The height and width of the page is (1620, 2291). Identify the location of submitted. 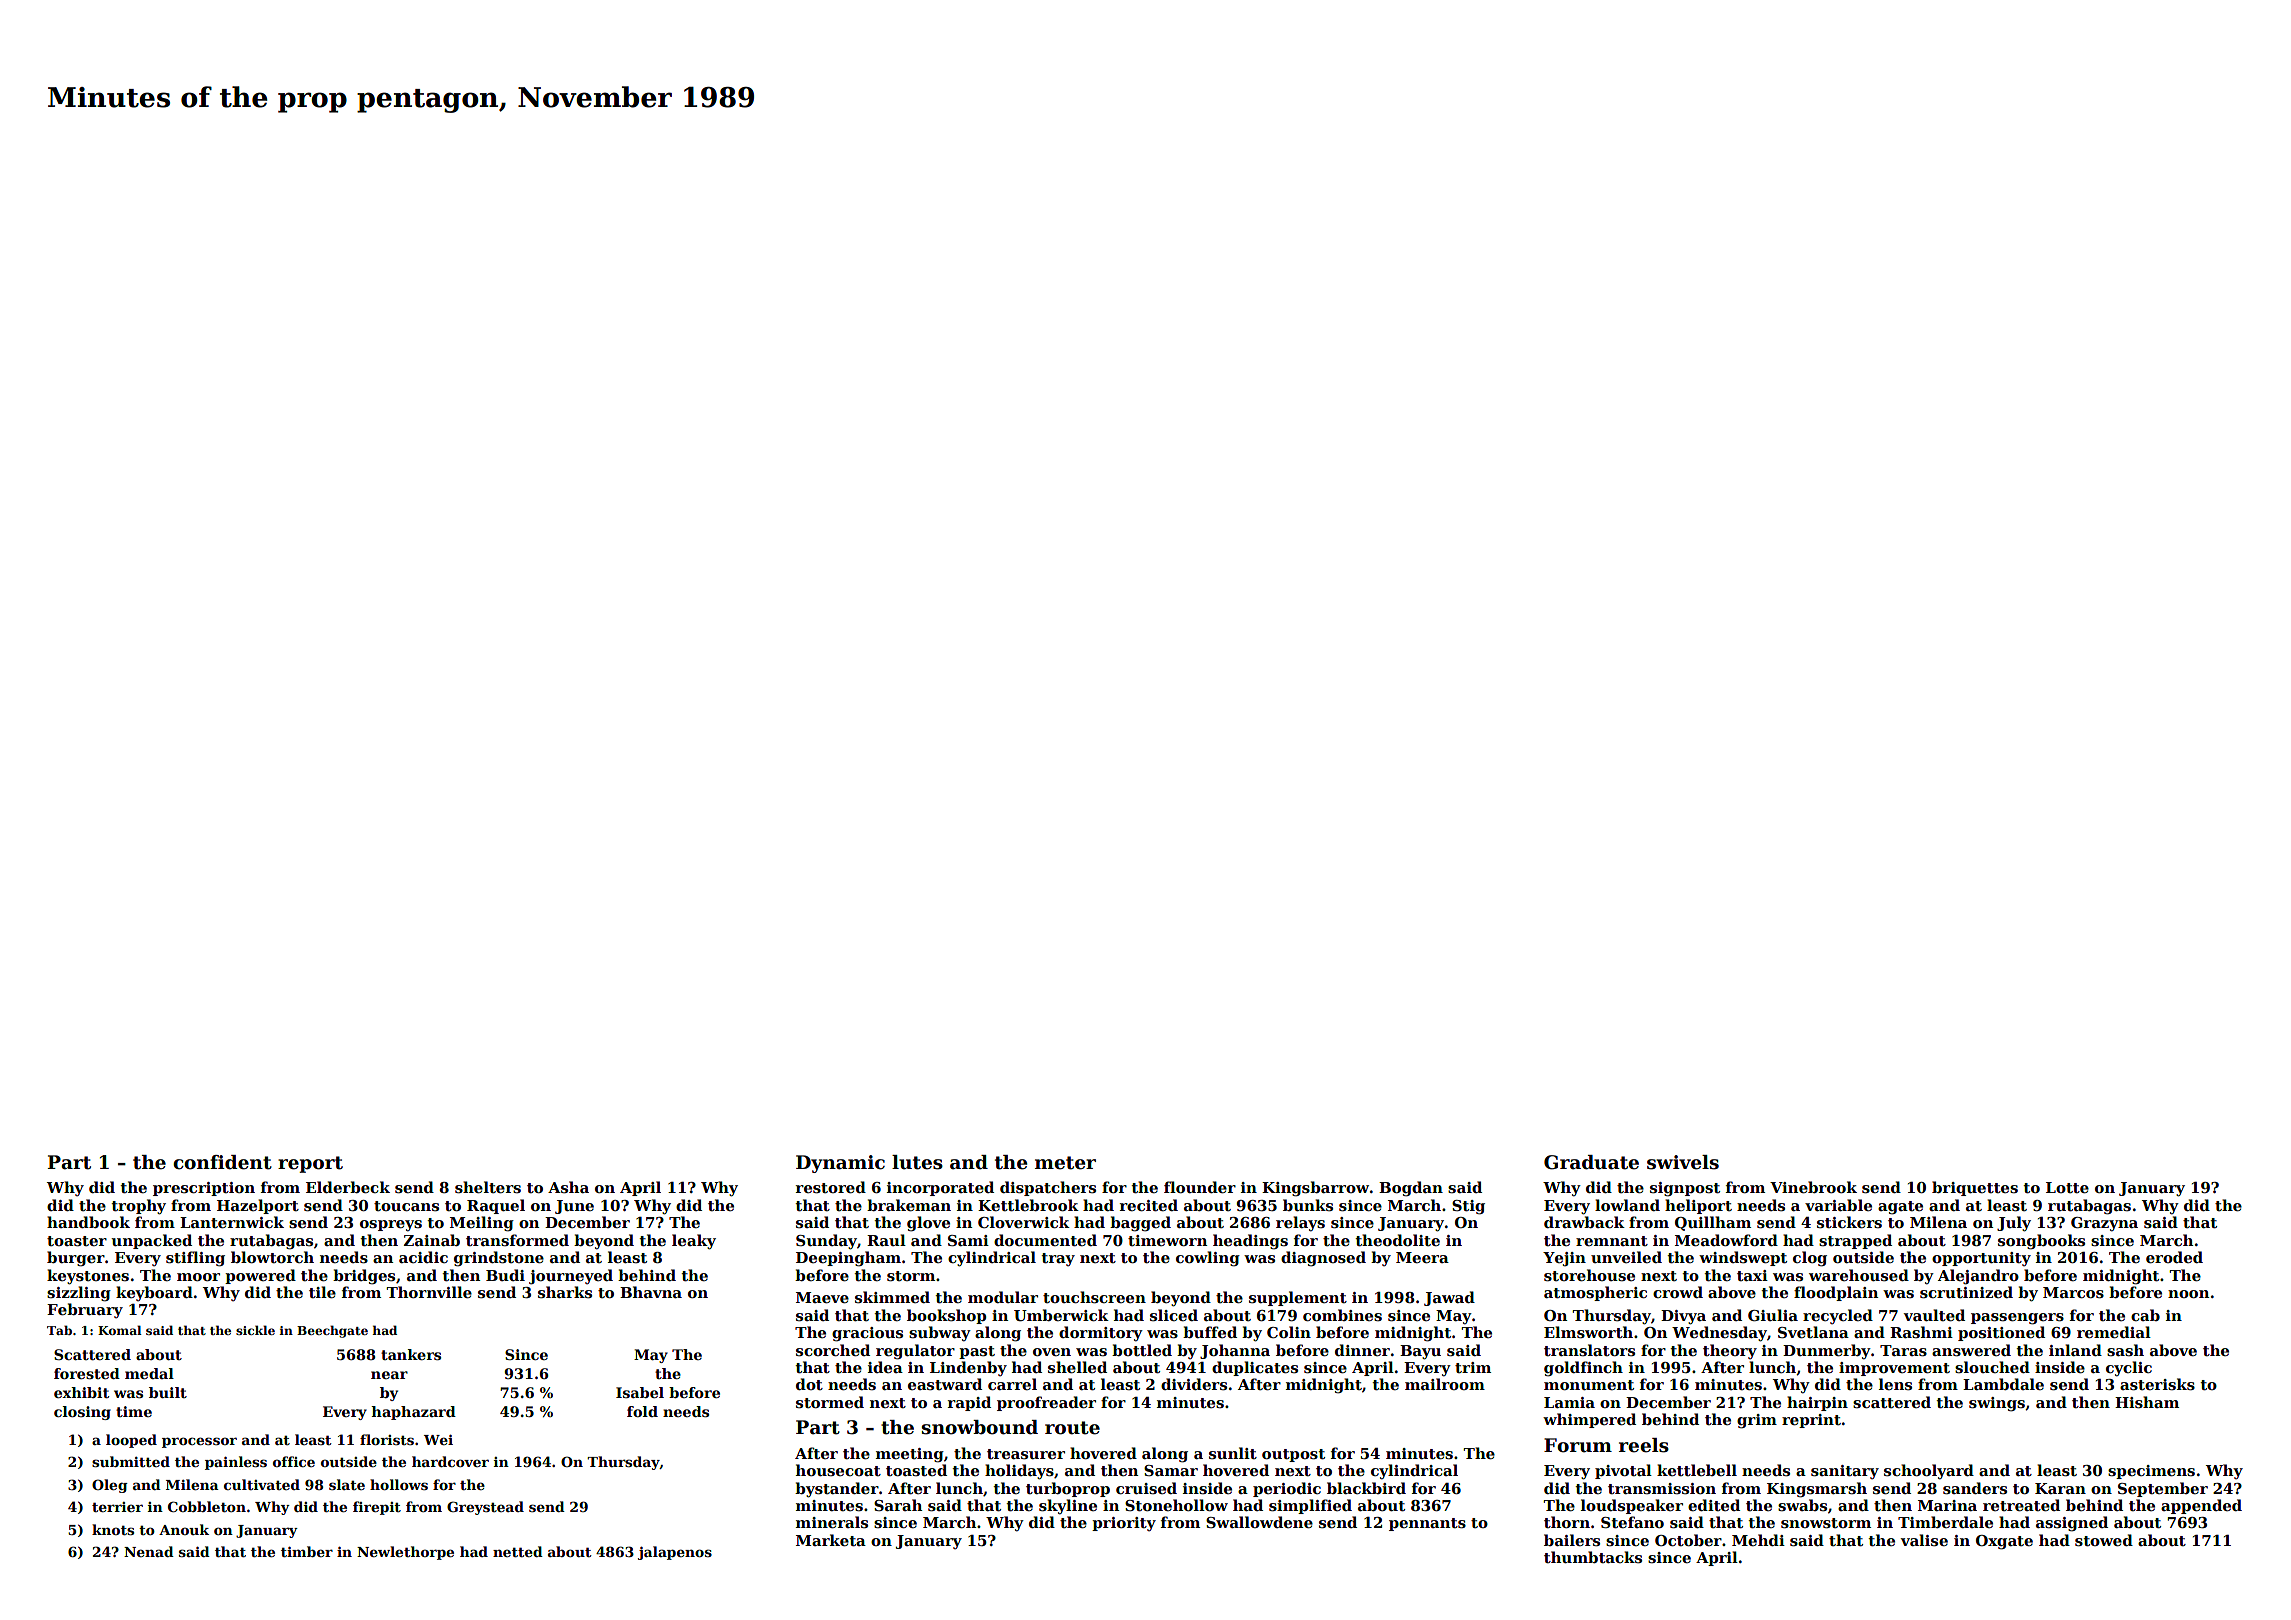
(131, 1461).
